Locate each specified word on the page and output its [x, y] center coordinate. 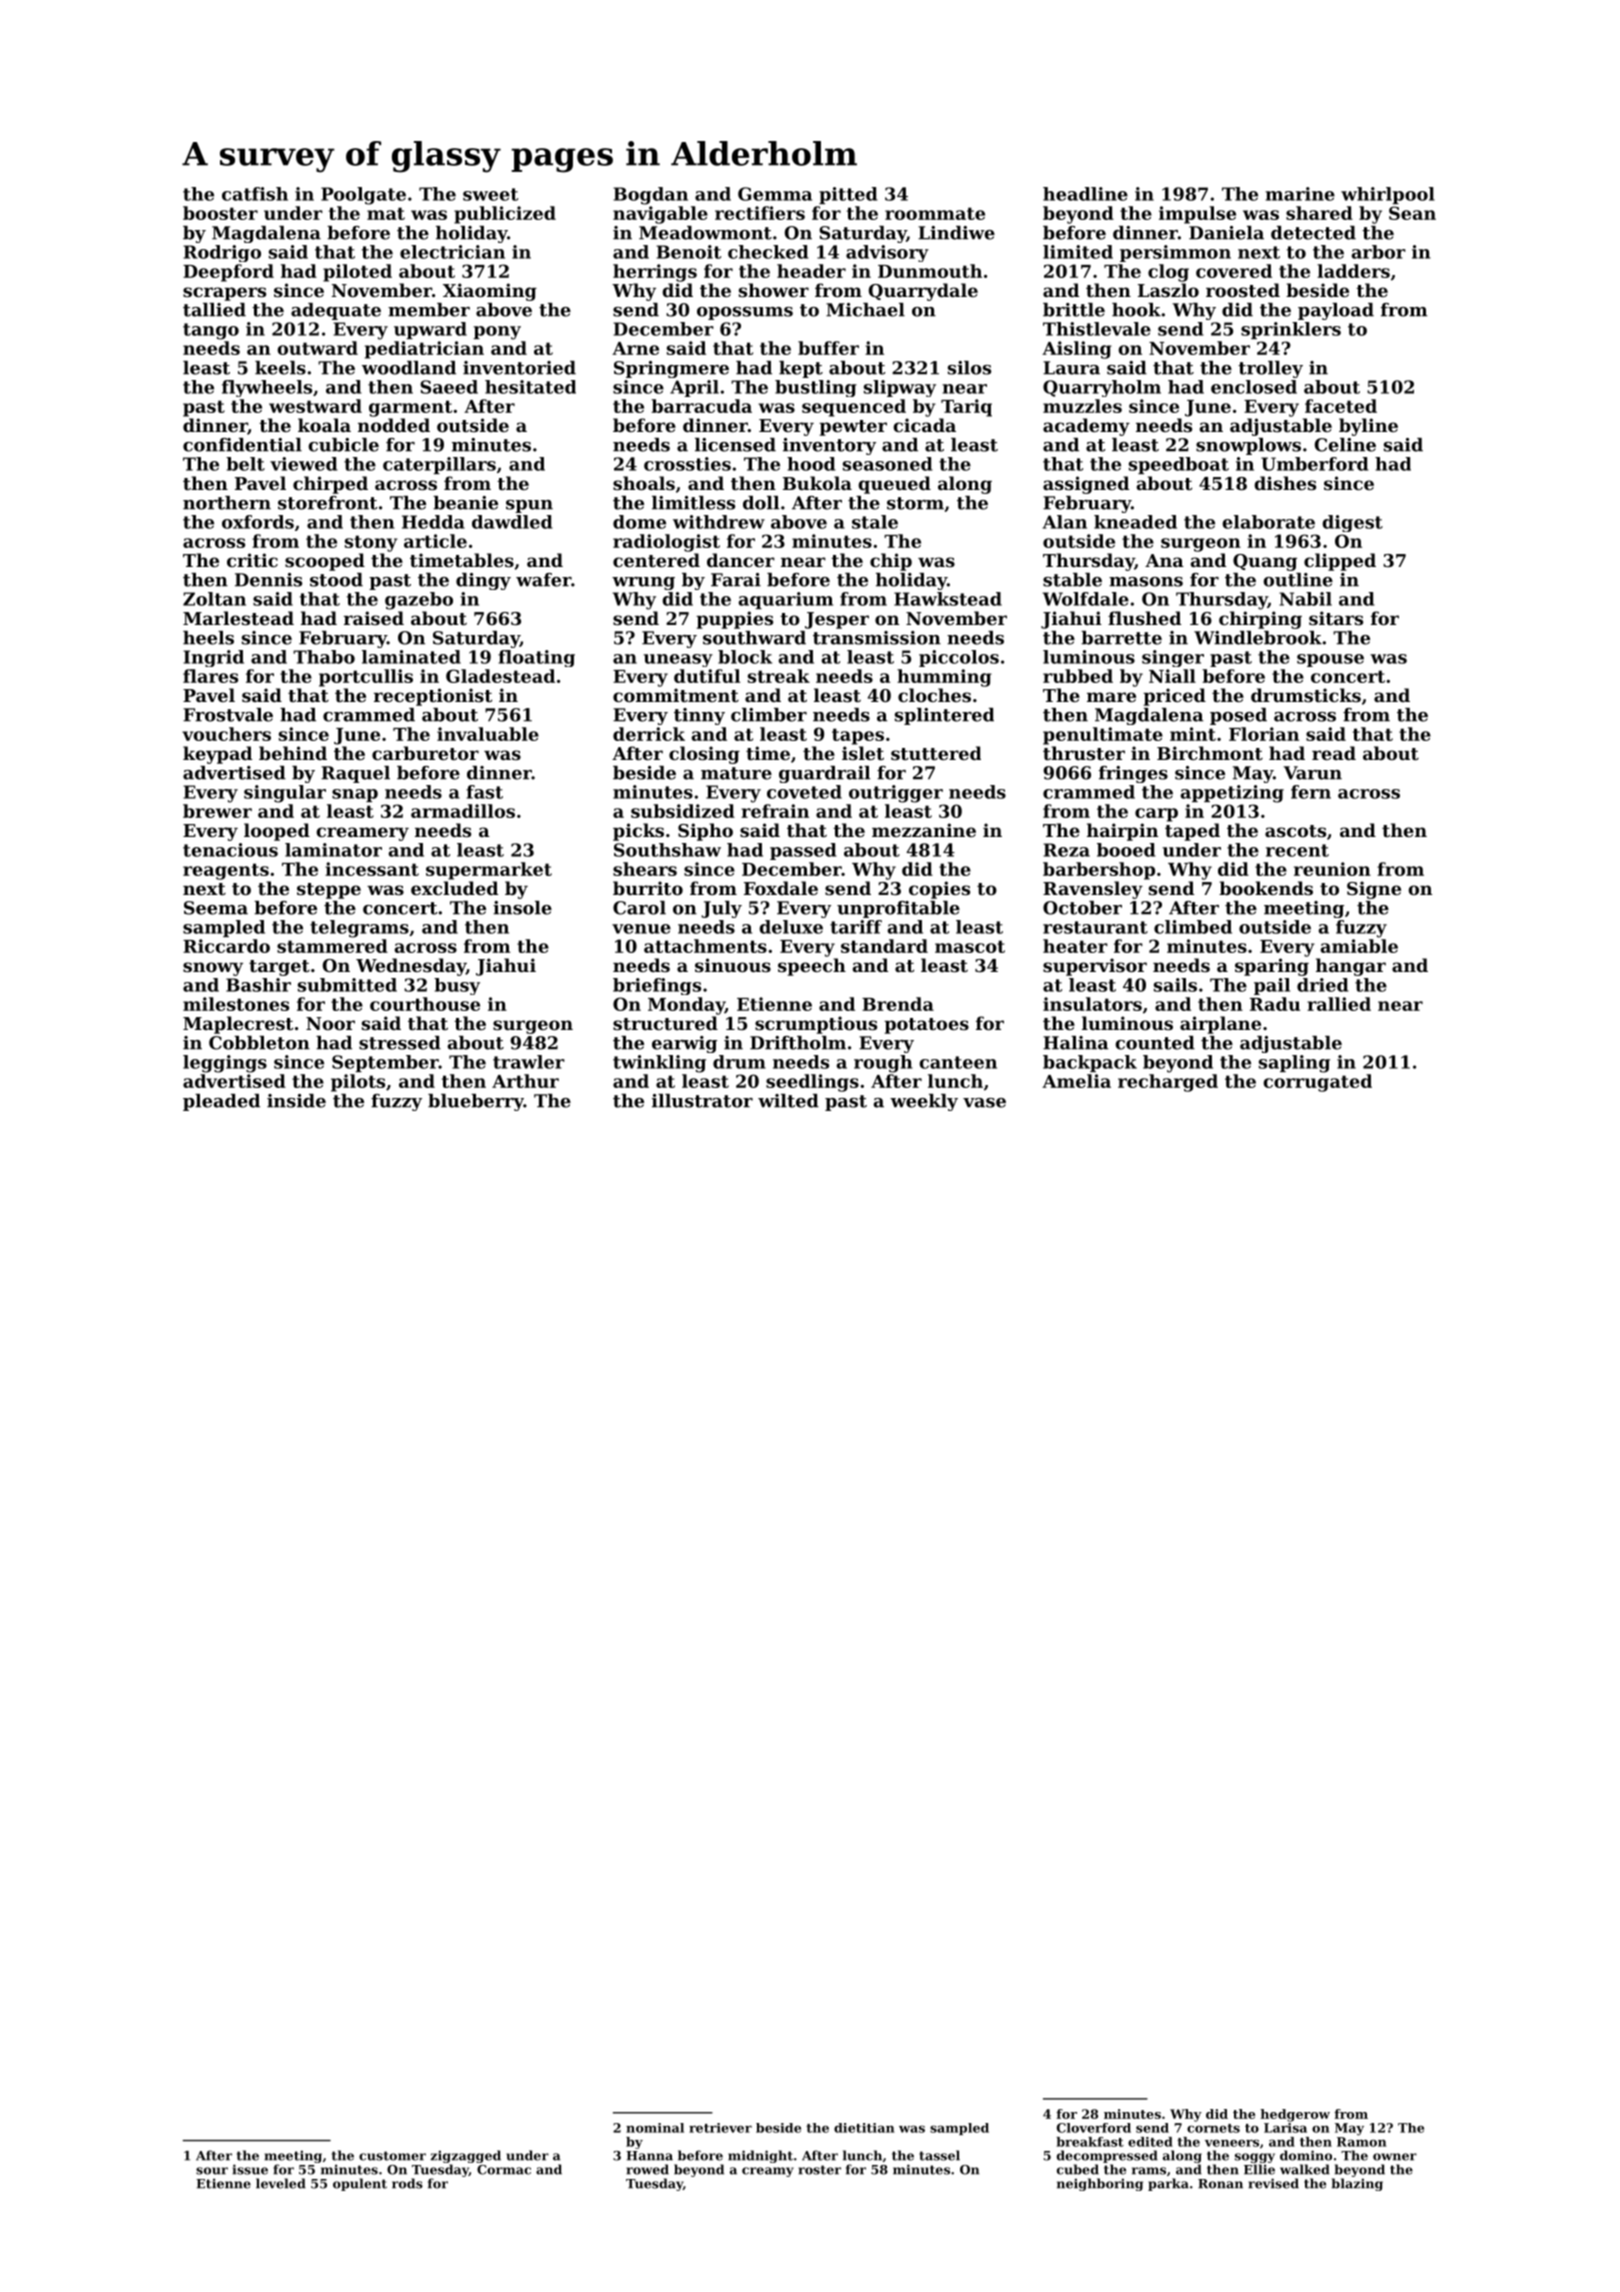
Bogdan [650, 196]
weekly [924, 1102]
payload [1336, 311]
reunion [1332, 869]
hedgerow [1295, 2115]
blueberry [476, 1102]
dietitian [864, 2128]
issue [250, 2169]
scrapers [224, 294]
